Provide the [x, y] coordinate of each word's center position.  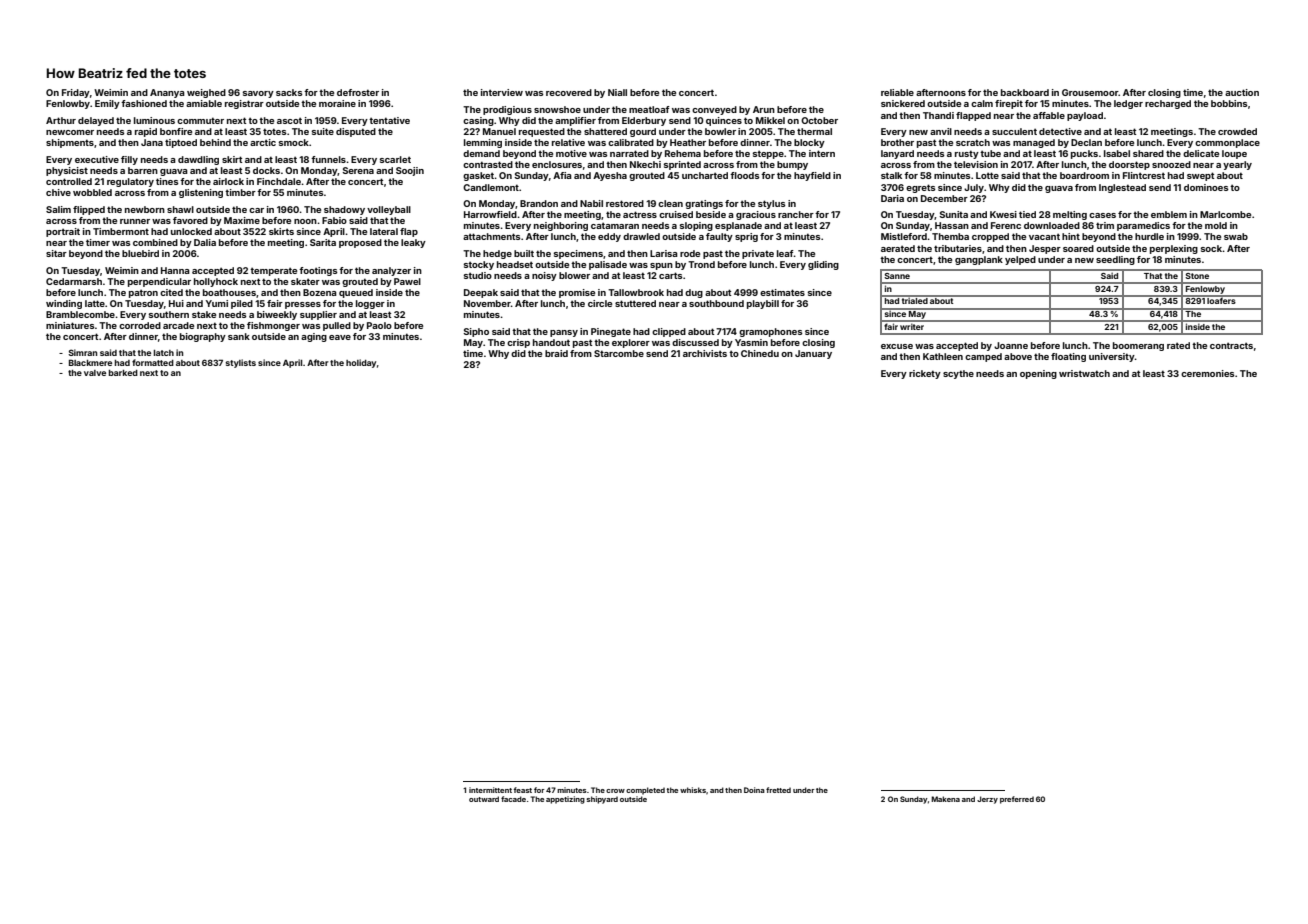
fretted [778, 790]
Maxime [242, 220]
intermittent [490, 790]
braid [556, 353]
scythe [958, 374]
